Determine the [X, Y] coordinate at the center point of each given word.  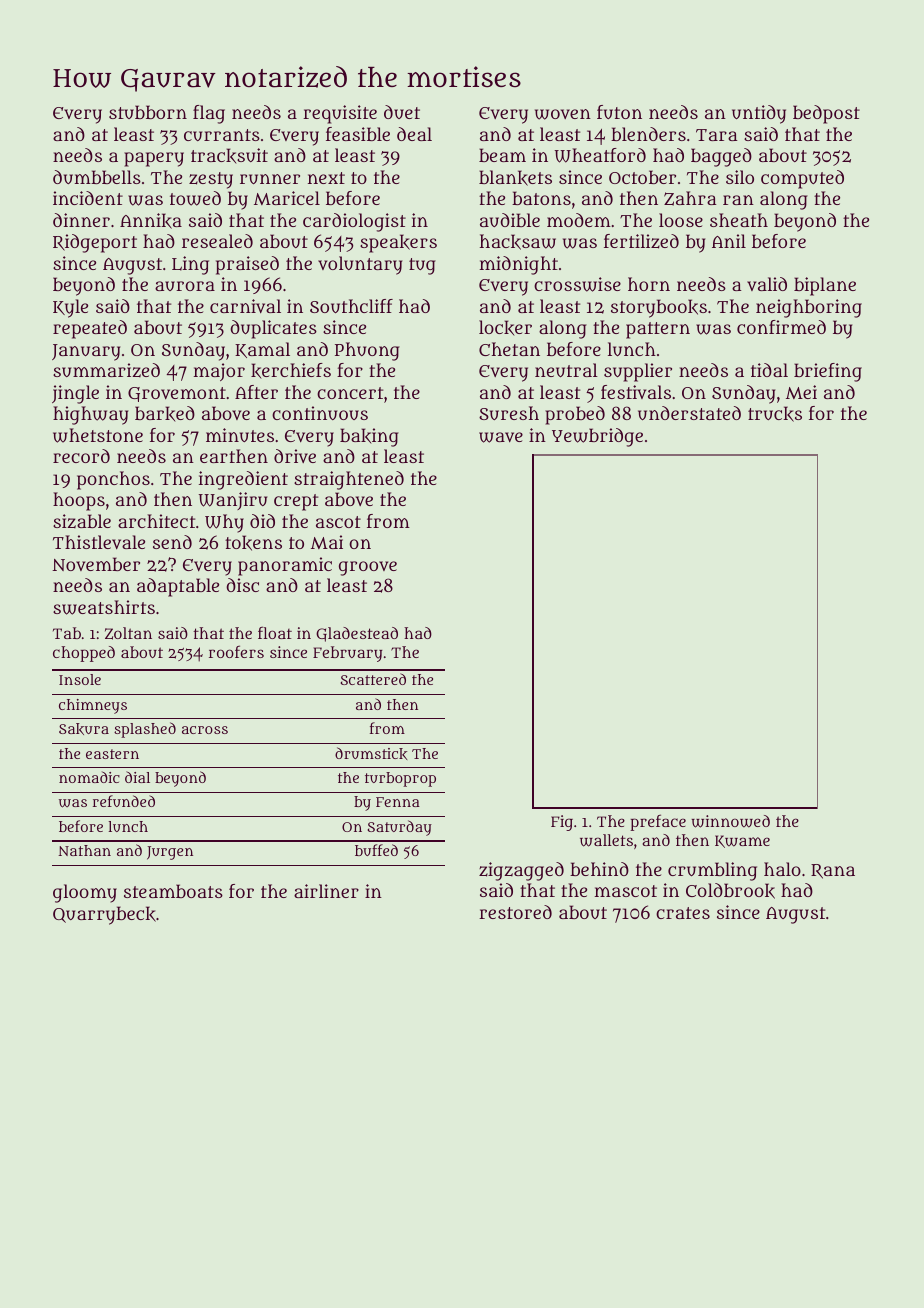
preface [658, 822]
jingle [75, 394]
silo [740, 177]
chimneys [93, 706]
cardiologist [354, 222]
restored [515, 912]
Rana [833, 871]
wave [501, 437]
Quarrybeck [104, 915]
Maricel [287, 198]
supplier [638, 372]
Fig [562, 823]
